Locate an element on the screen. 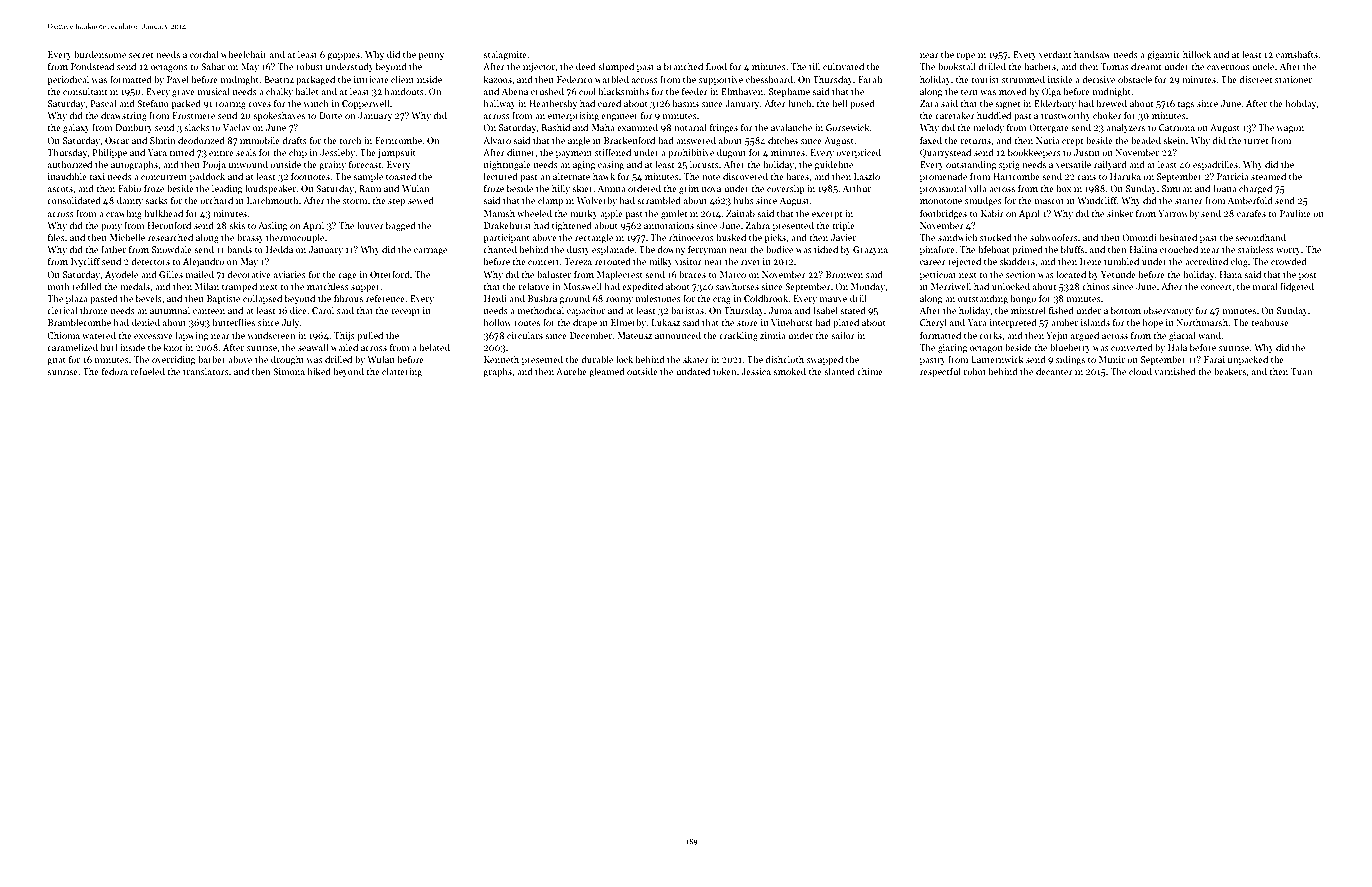 This screenshot has height=887, width=1372. stalagmite is located at coordinates (505, 55).
